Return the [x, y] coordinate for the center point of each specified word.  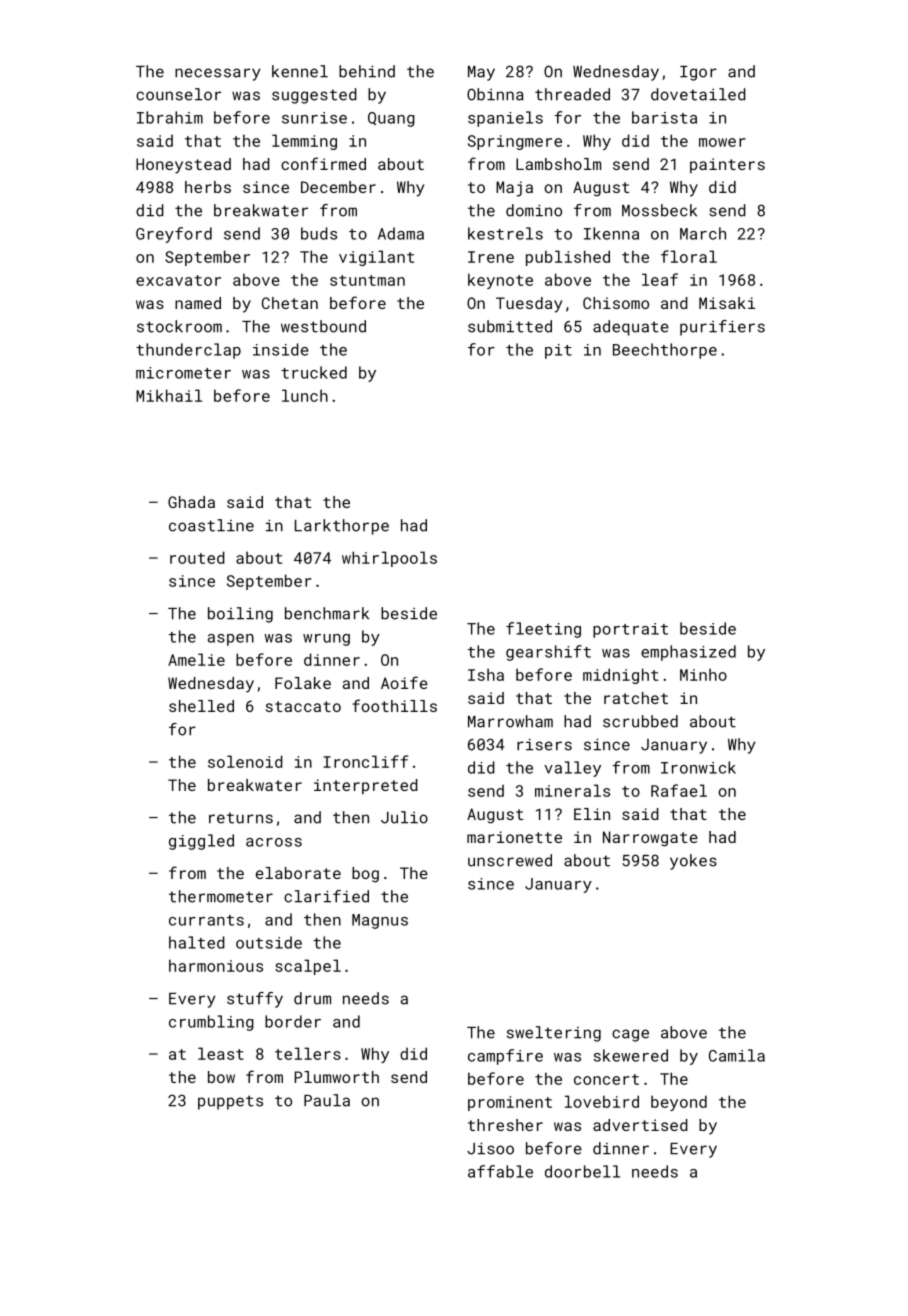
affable [500, 1171]
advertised [640, 1125]
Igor [698, 73]
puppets [230, 1102]
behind [367, 71]
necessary [218, 74]
